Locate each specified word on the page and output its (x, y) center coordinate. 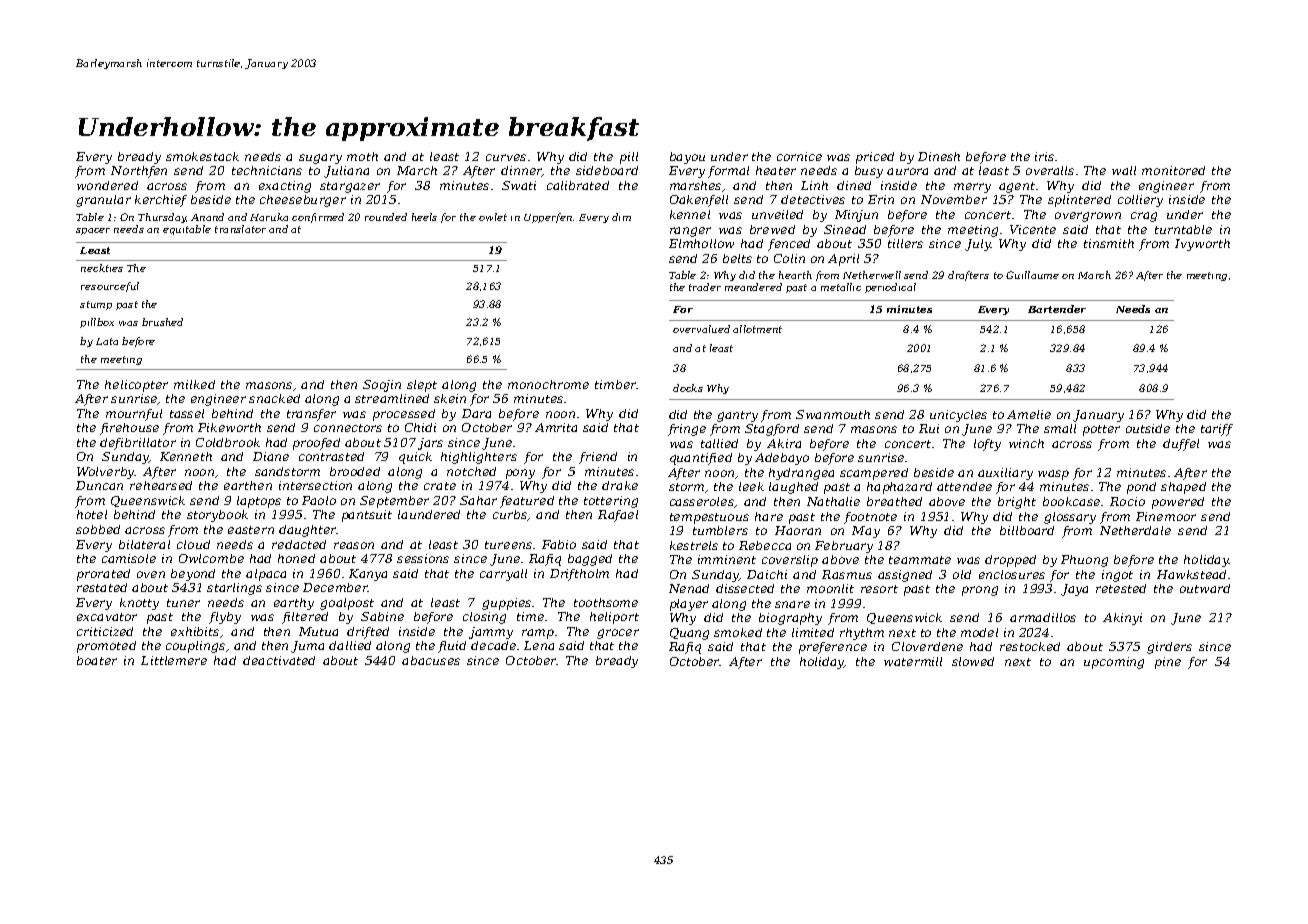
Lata (107, 341)
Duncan (99, 485)
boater (97, 660)
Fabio (559, 544)
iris (1044, 156)
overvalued (701, 329)
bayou (687, 158)
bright (1017, 503)
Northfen (139, 172)
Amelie (1029, 414)
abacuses (431, 660)
